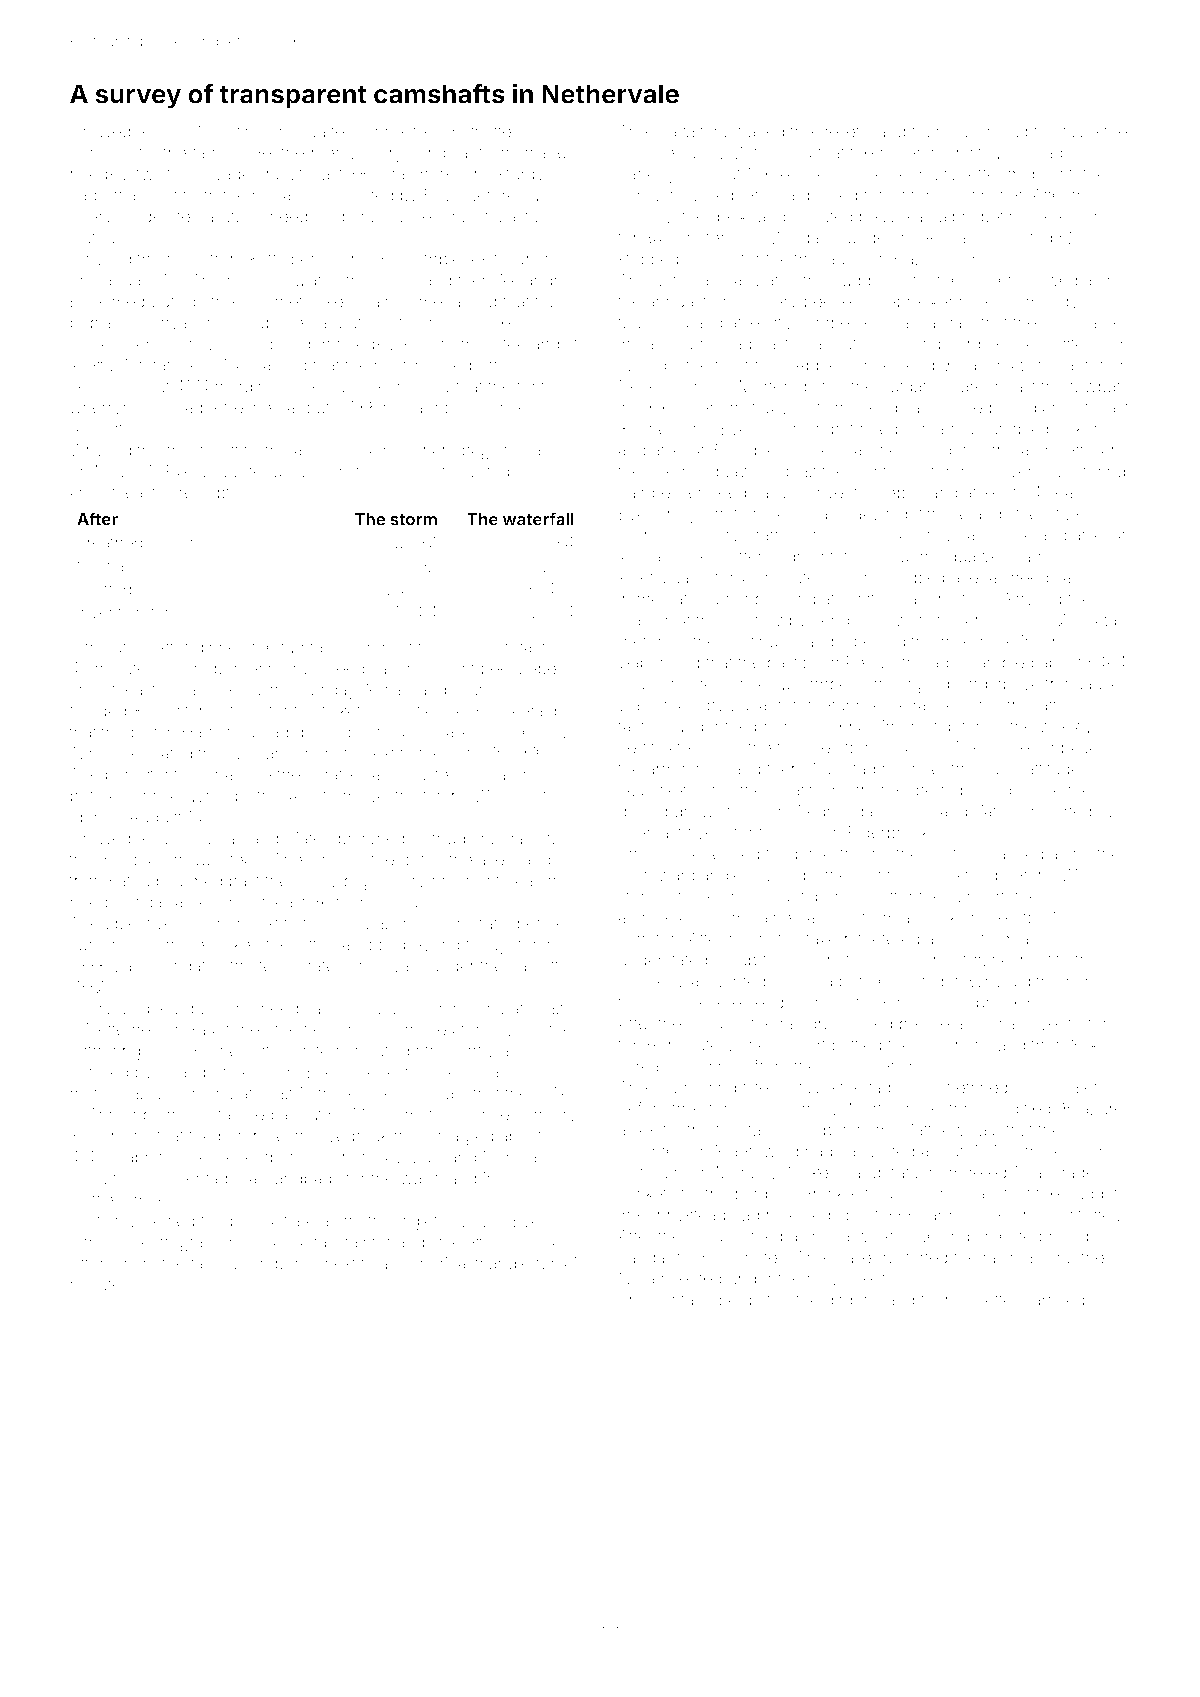 Image resolution: width=1200 pixels, height=1697 pixels. Describe the element at coordinates (1079, 322) in the page. I see `bookcase` at that location.
